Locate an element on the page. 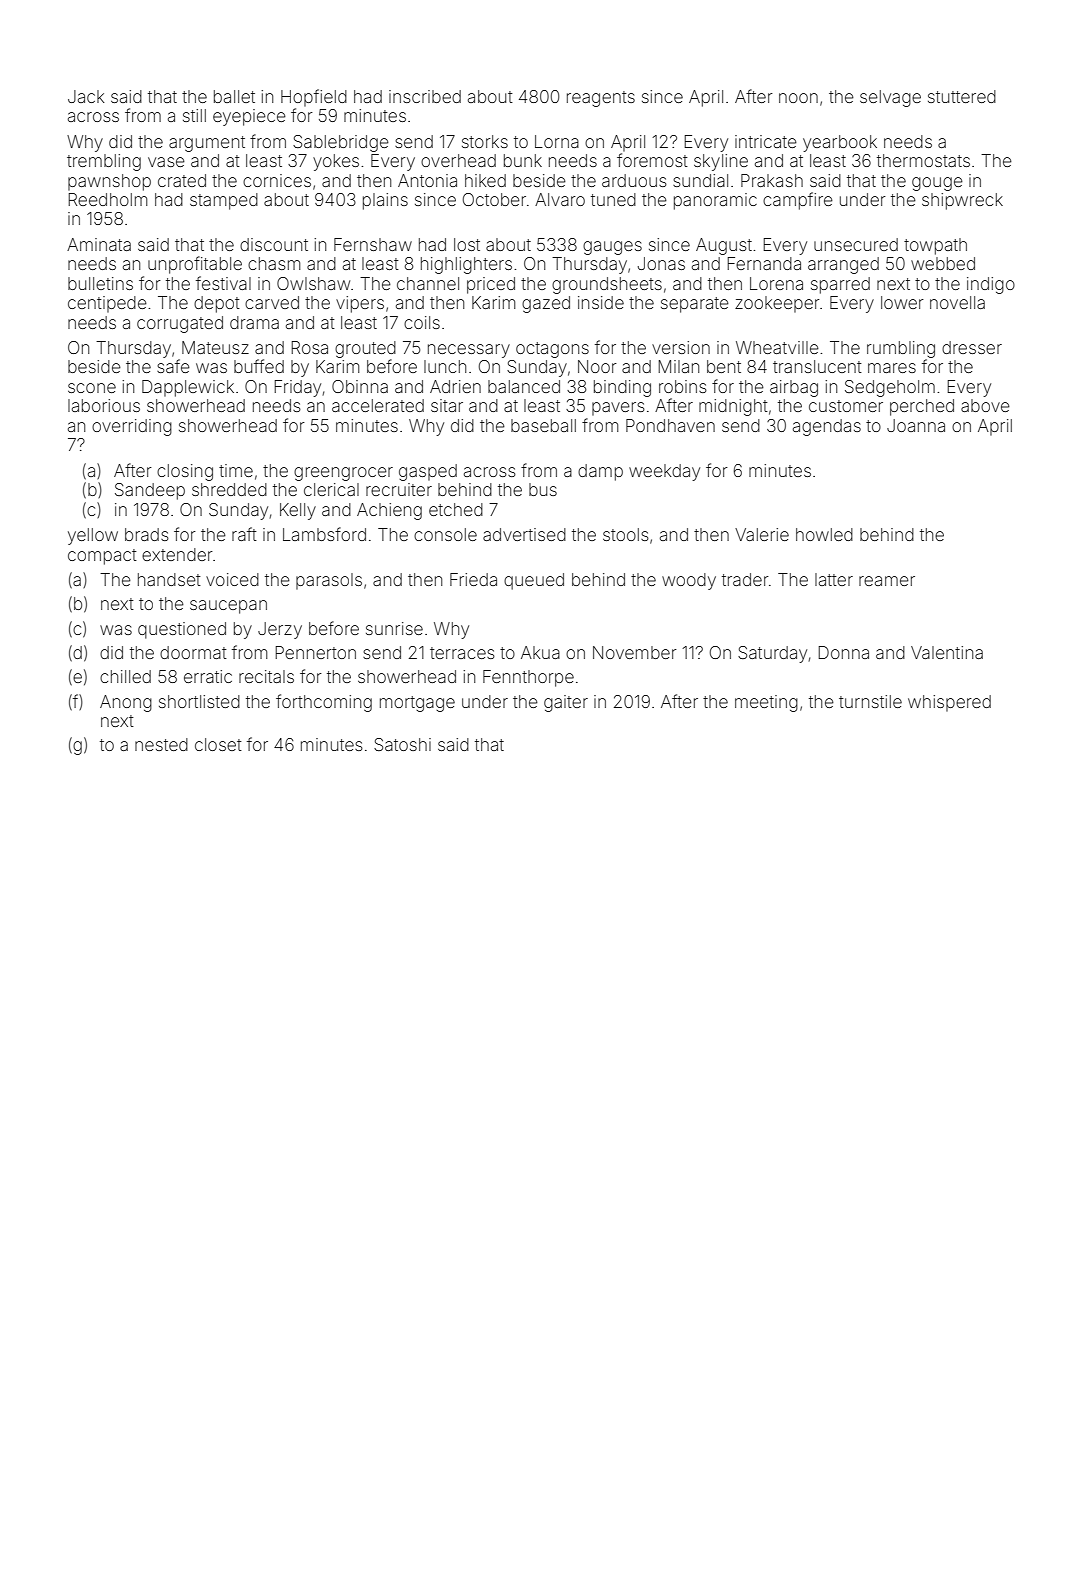 This page has height=1574, width=1087. gouge is located at coordinates (937, 184).
